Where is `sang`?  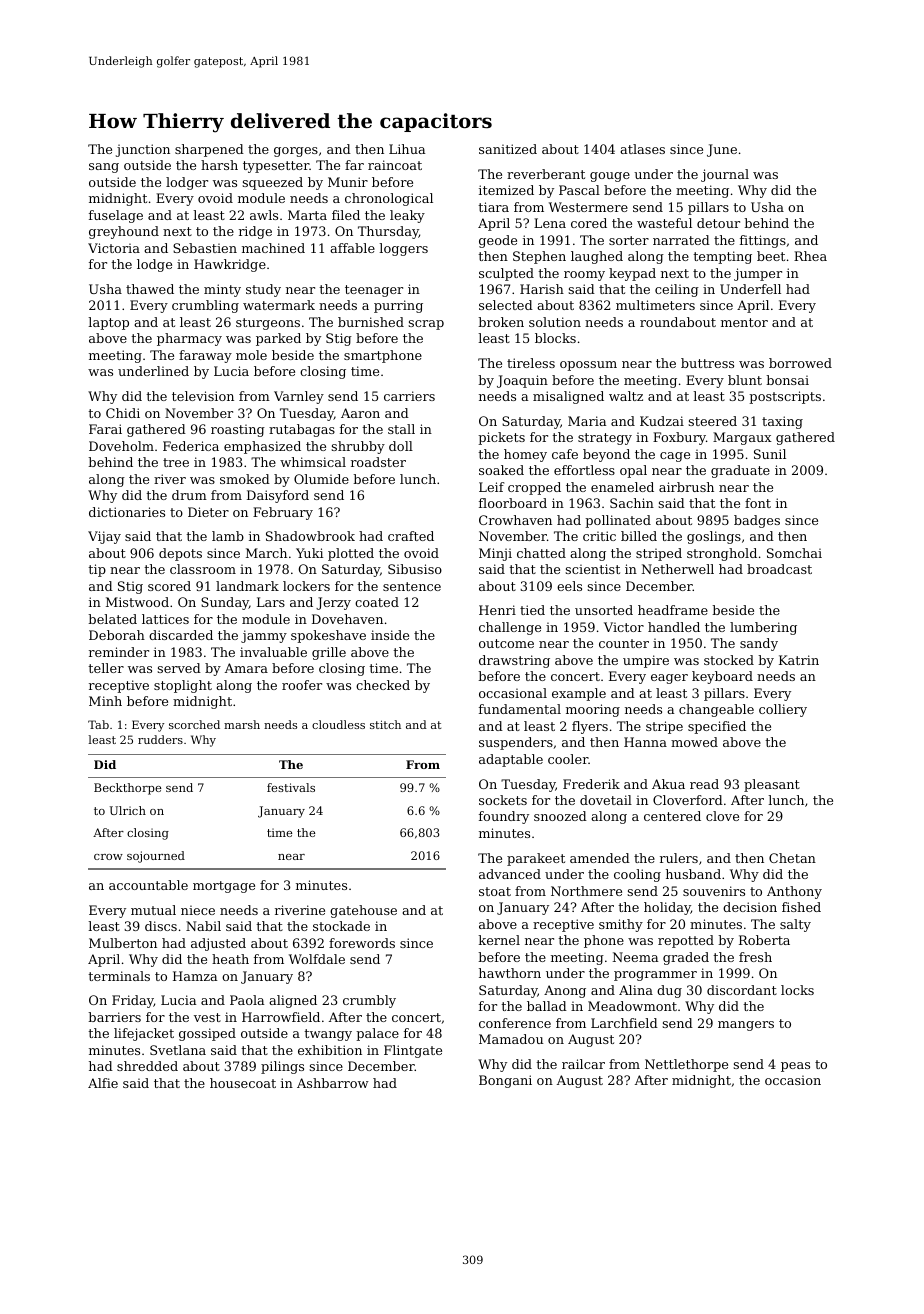 sang is located at coordinates (104, 168).
